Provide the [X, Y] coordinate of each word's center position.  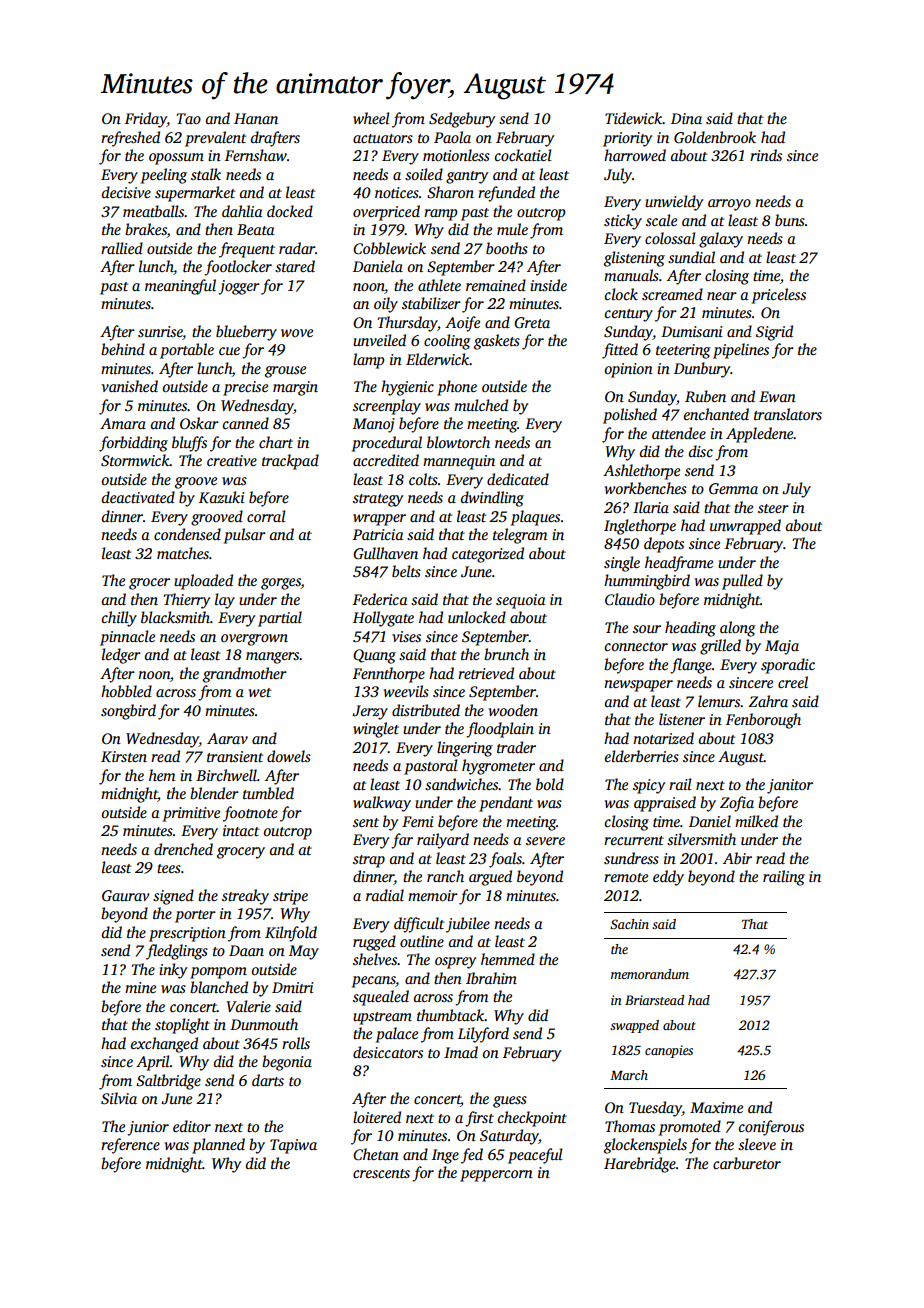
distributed [426, 710]
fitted [620, 351]
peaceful [535, 1156]
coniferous [771, 1128]
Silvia [119, 1098]
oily [386, 305]
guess [510, 1102]
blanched [219, 987]
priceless [779, 296]
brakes [146, 230]
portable [187, 351]
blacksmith [175, 617]
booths [507, 248]
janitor [790, 786]
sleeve [757, 1144]
